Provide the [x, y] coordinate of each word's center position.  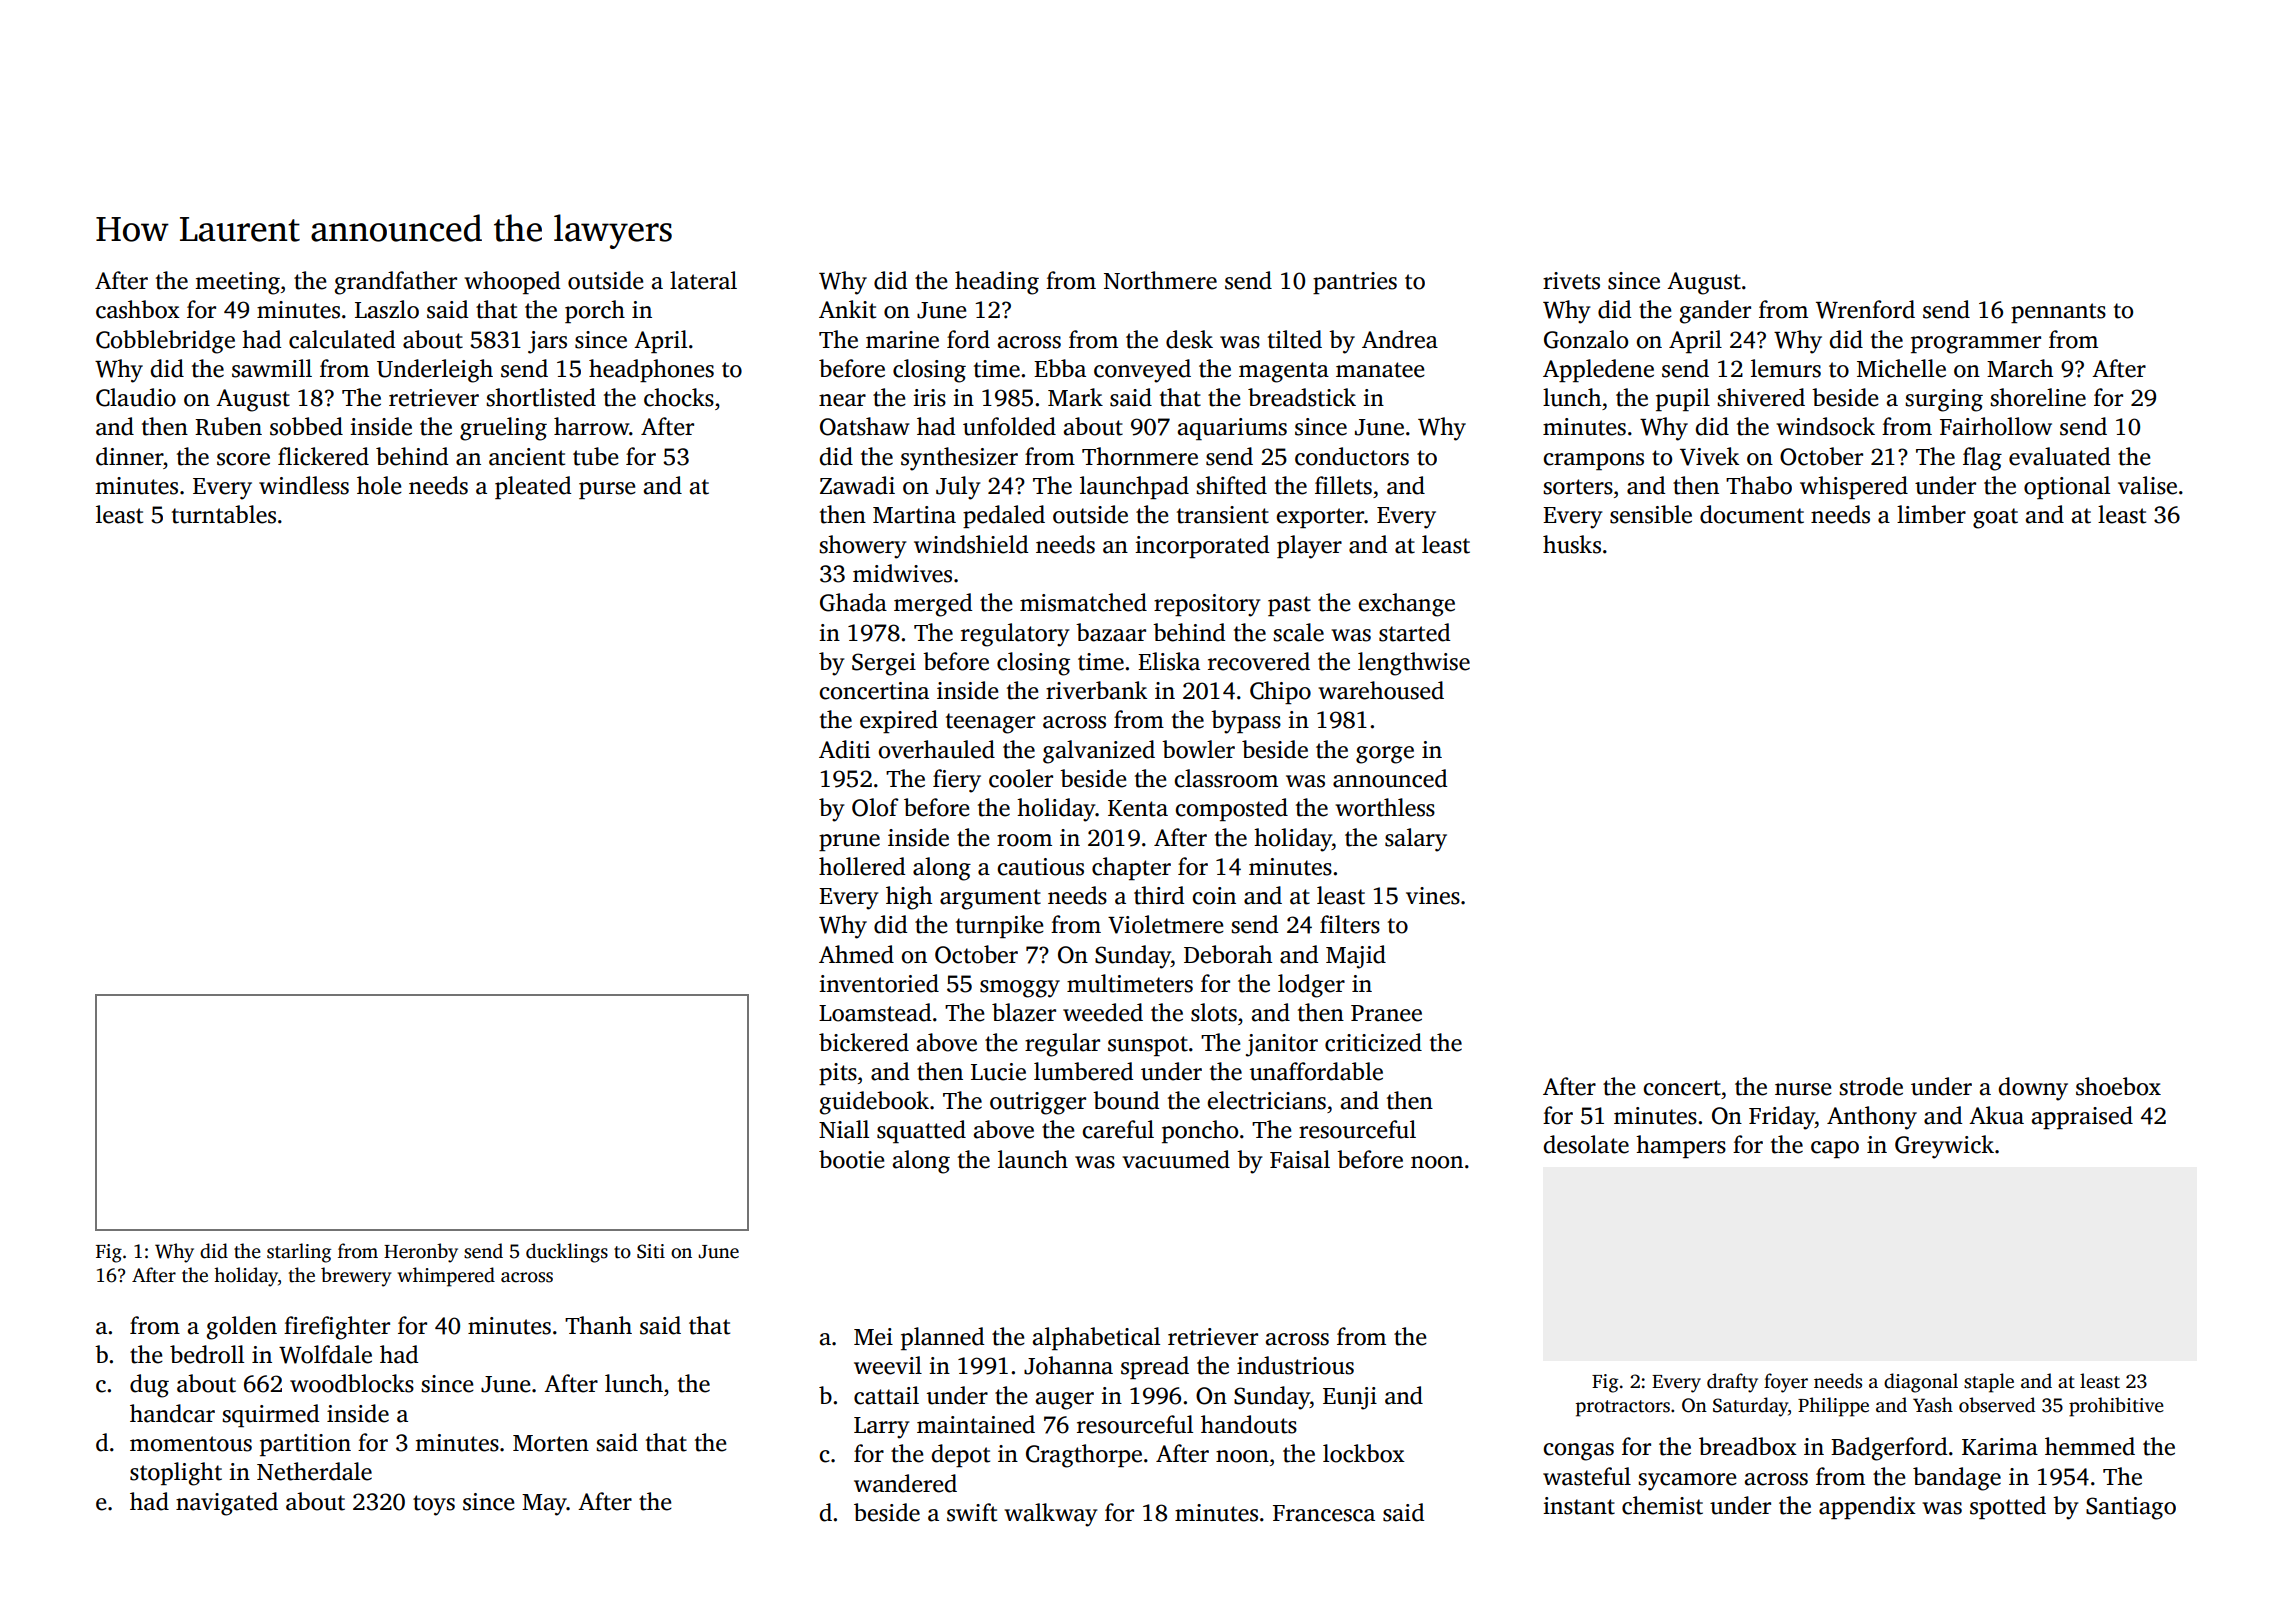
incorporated [1202, 546]
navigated [227, 1504]
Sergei [884, 664]
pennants [2058, 313]
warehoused [1381, 690]
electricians [1266, 1100]
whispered [1854, 487]
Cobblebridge [165, 342]
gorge [1385, 755]
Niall [844, 1129]
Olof [875, 807]
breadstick [1302, 397]
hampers [1681, 1146]
